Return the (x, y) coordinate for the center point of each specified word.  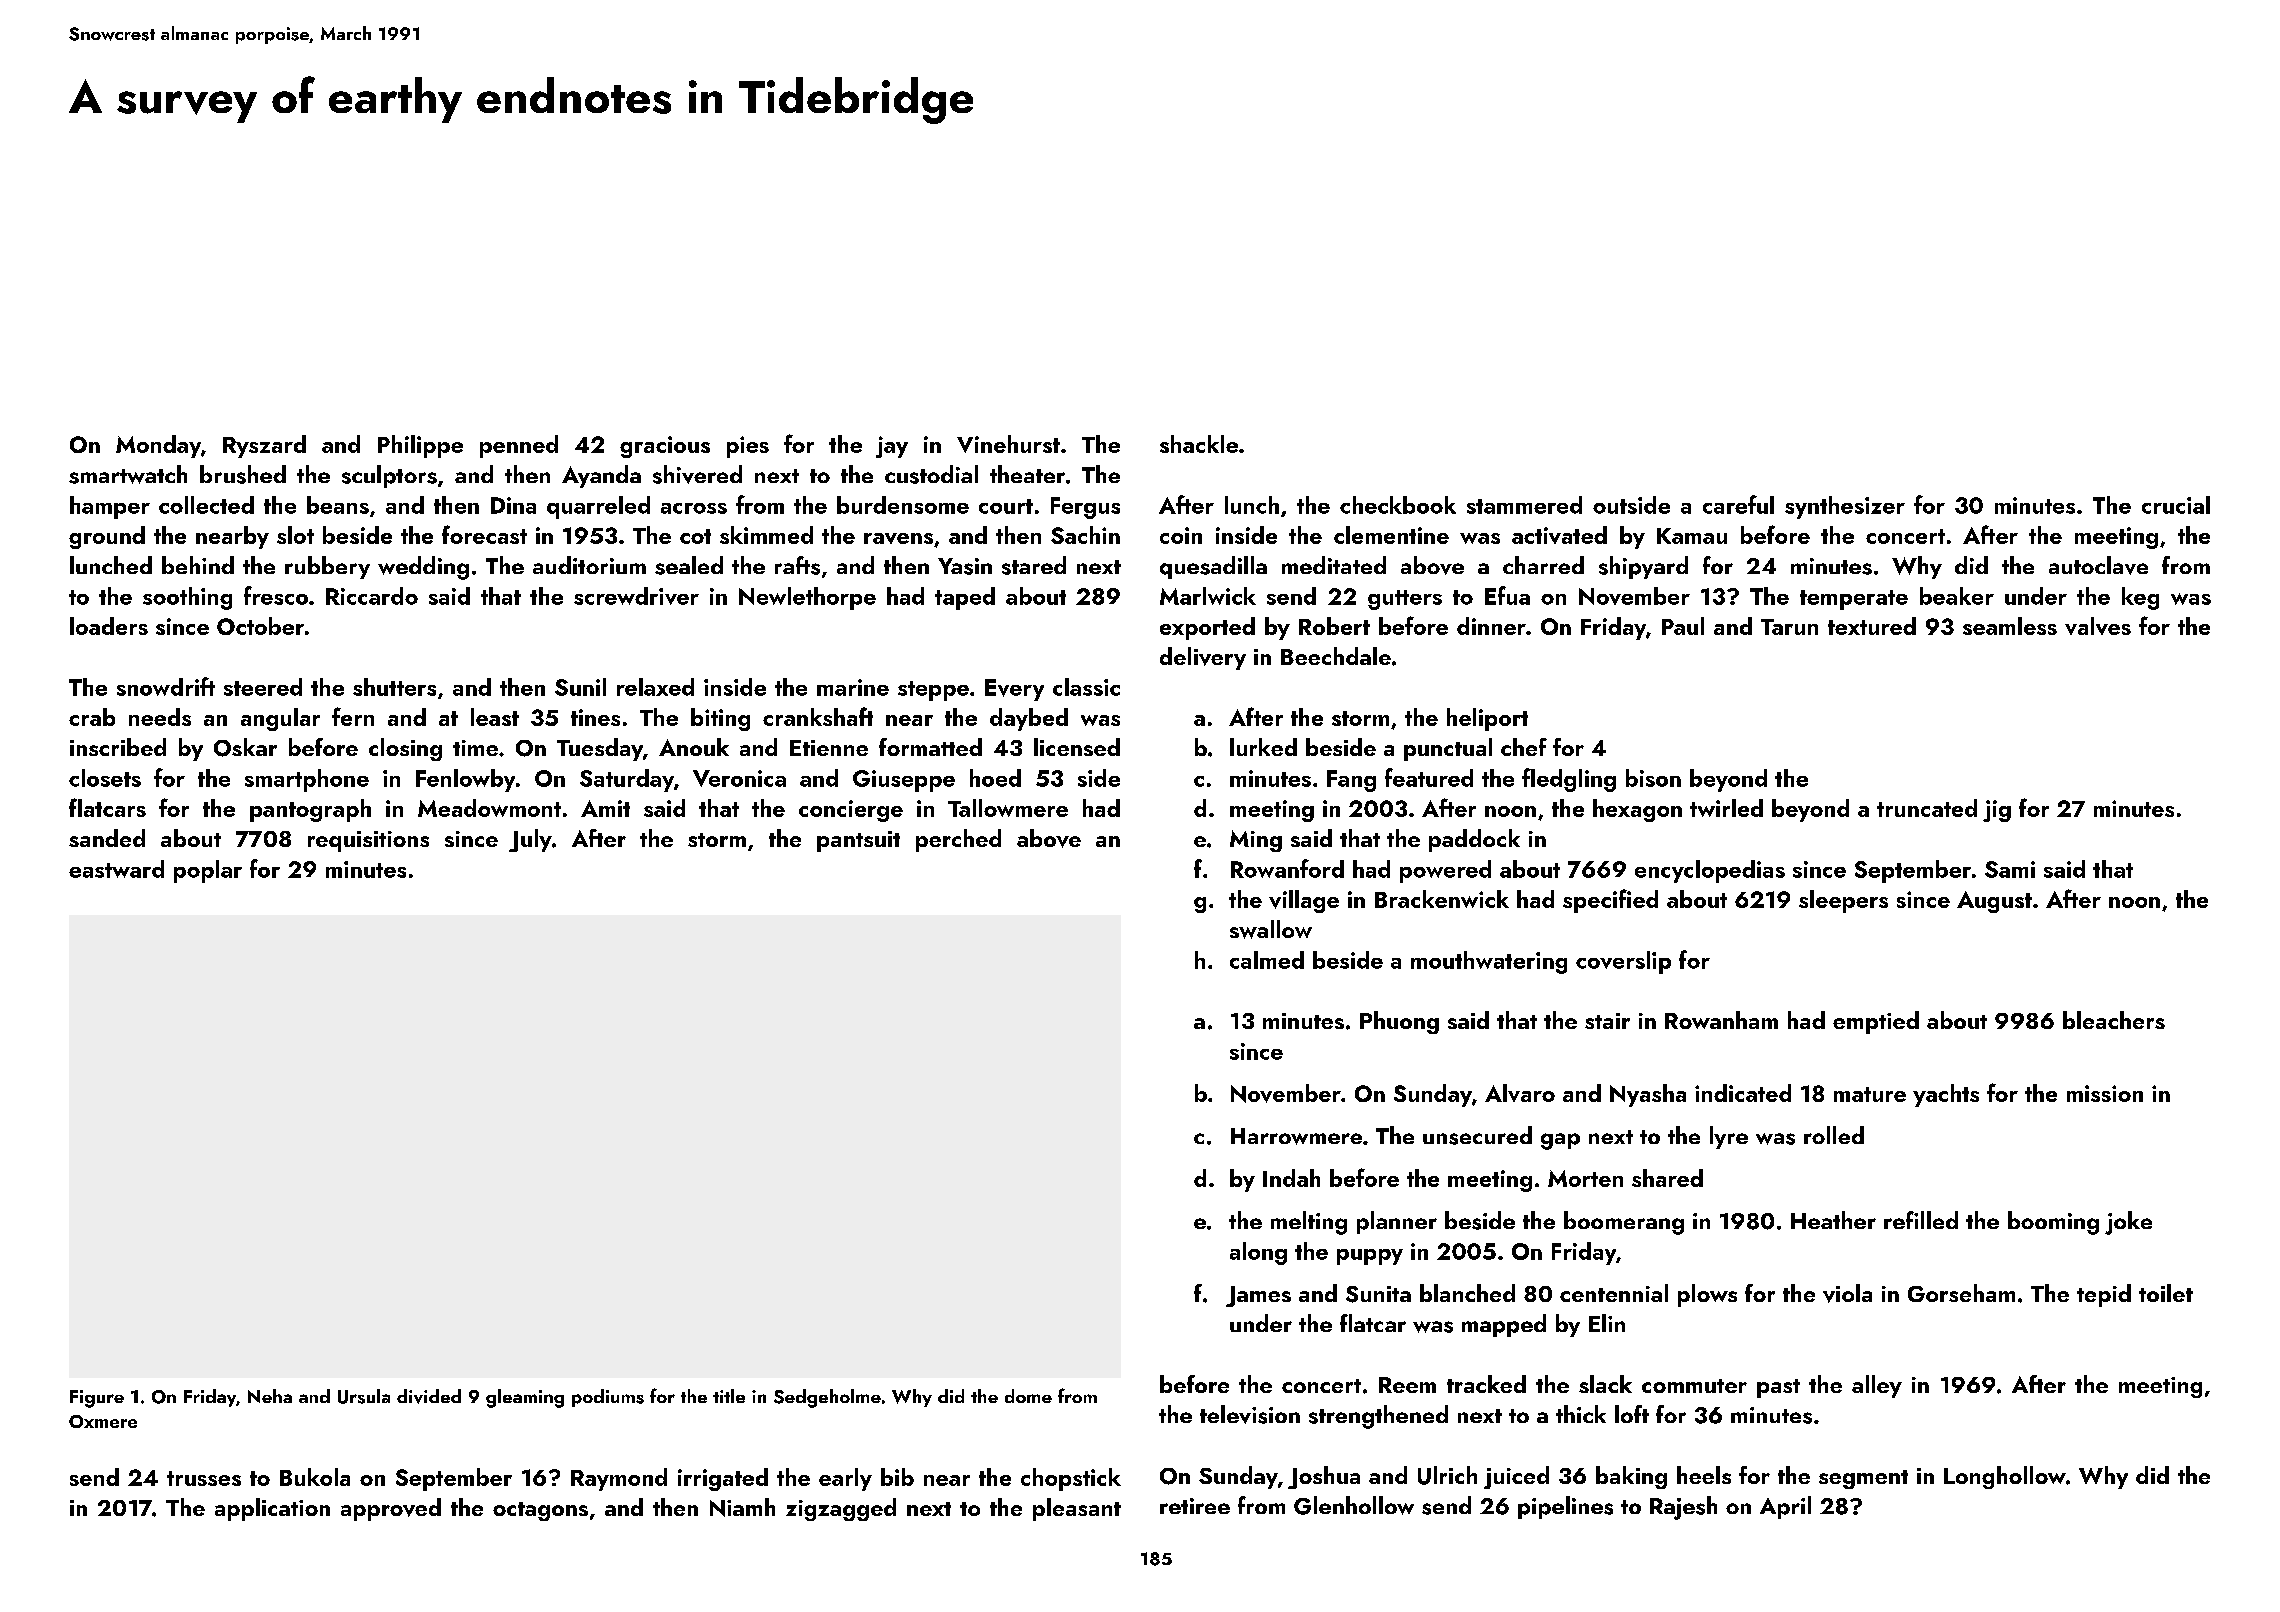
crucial (2176, 505)
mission (2105, 1093)
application (272, 1509)
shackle (1199, 444)
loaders (109, 626)
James (1258, 1296)
